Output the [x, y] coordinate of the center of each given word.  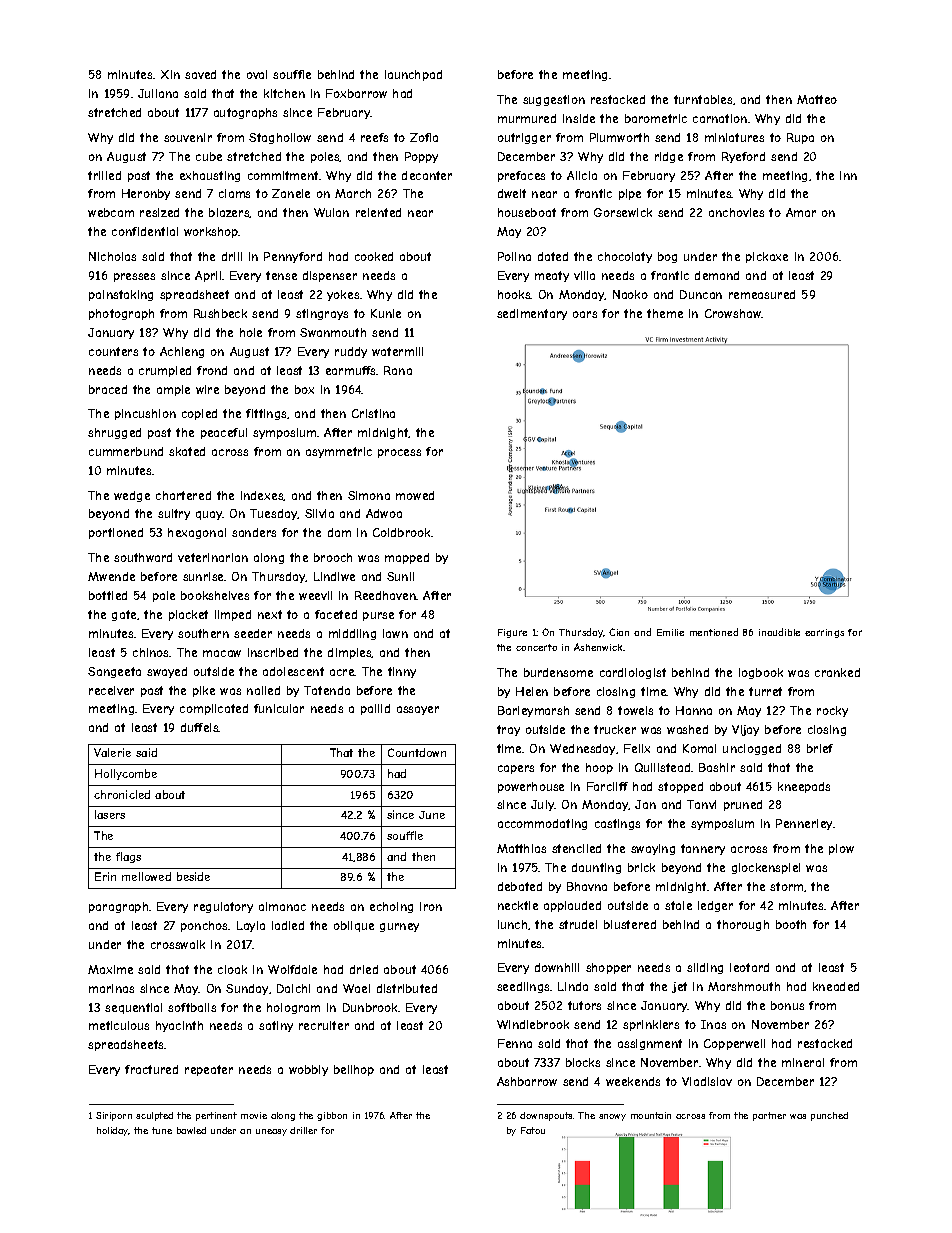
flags [128, 857]
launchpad [413, 75]
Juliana [158, 93]
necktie [518, 905]
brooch [333, 557]
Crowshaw [733, 313]
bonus [787, 1005]
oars [585, 314]
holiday [113, 1131]
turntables [703, 99]
